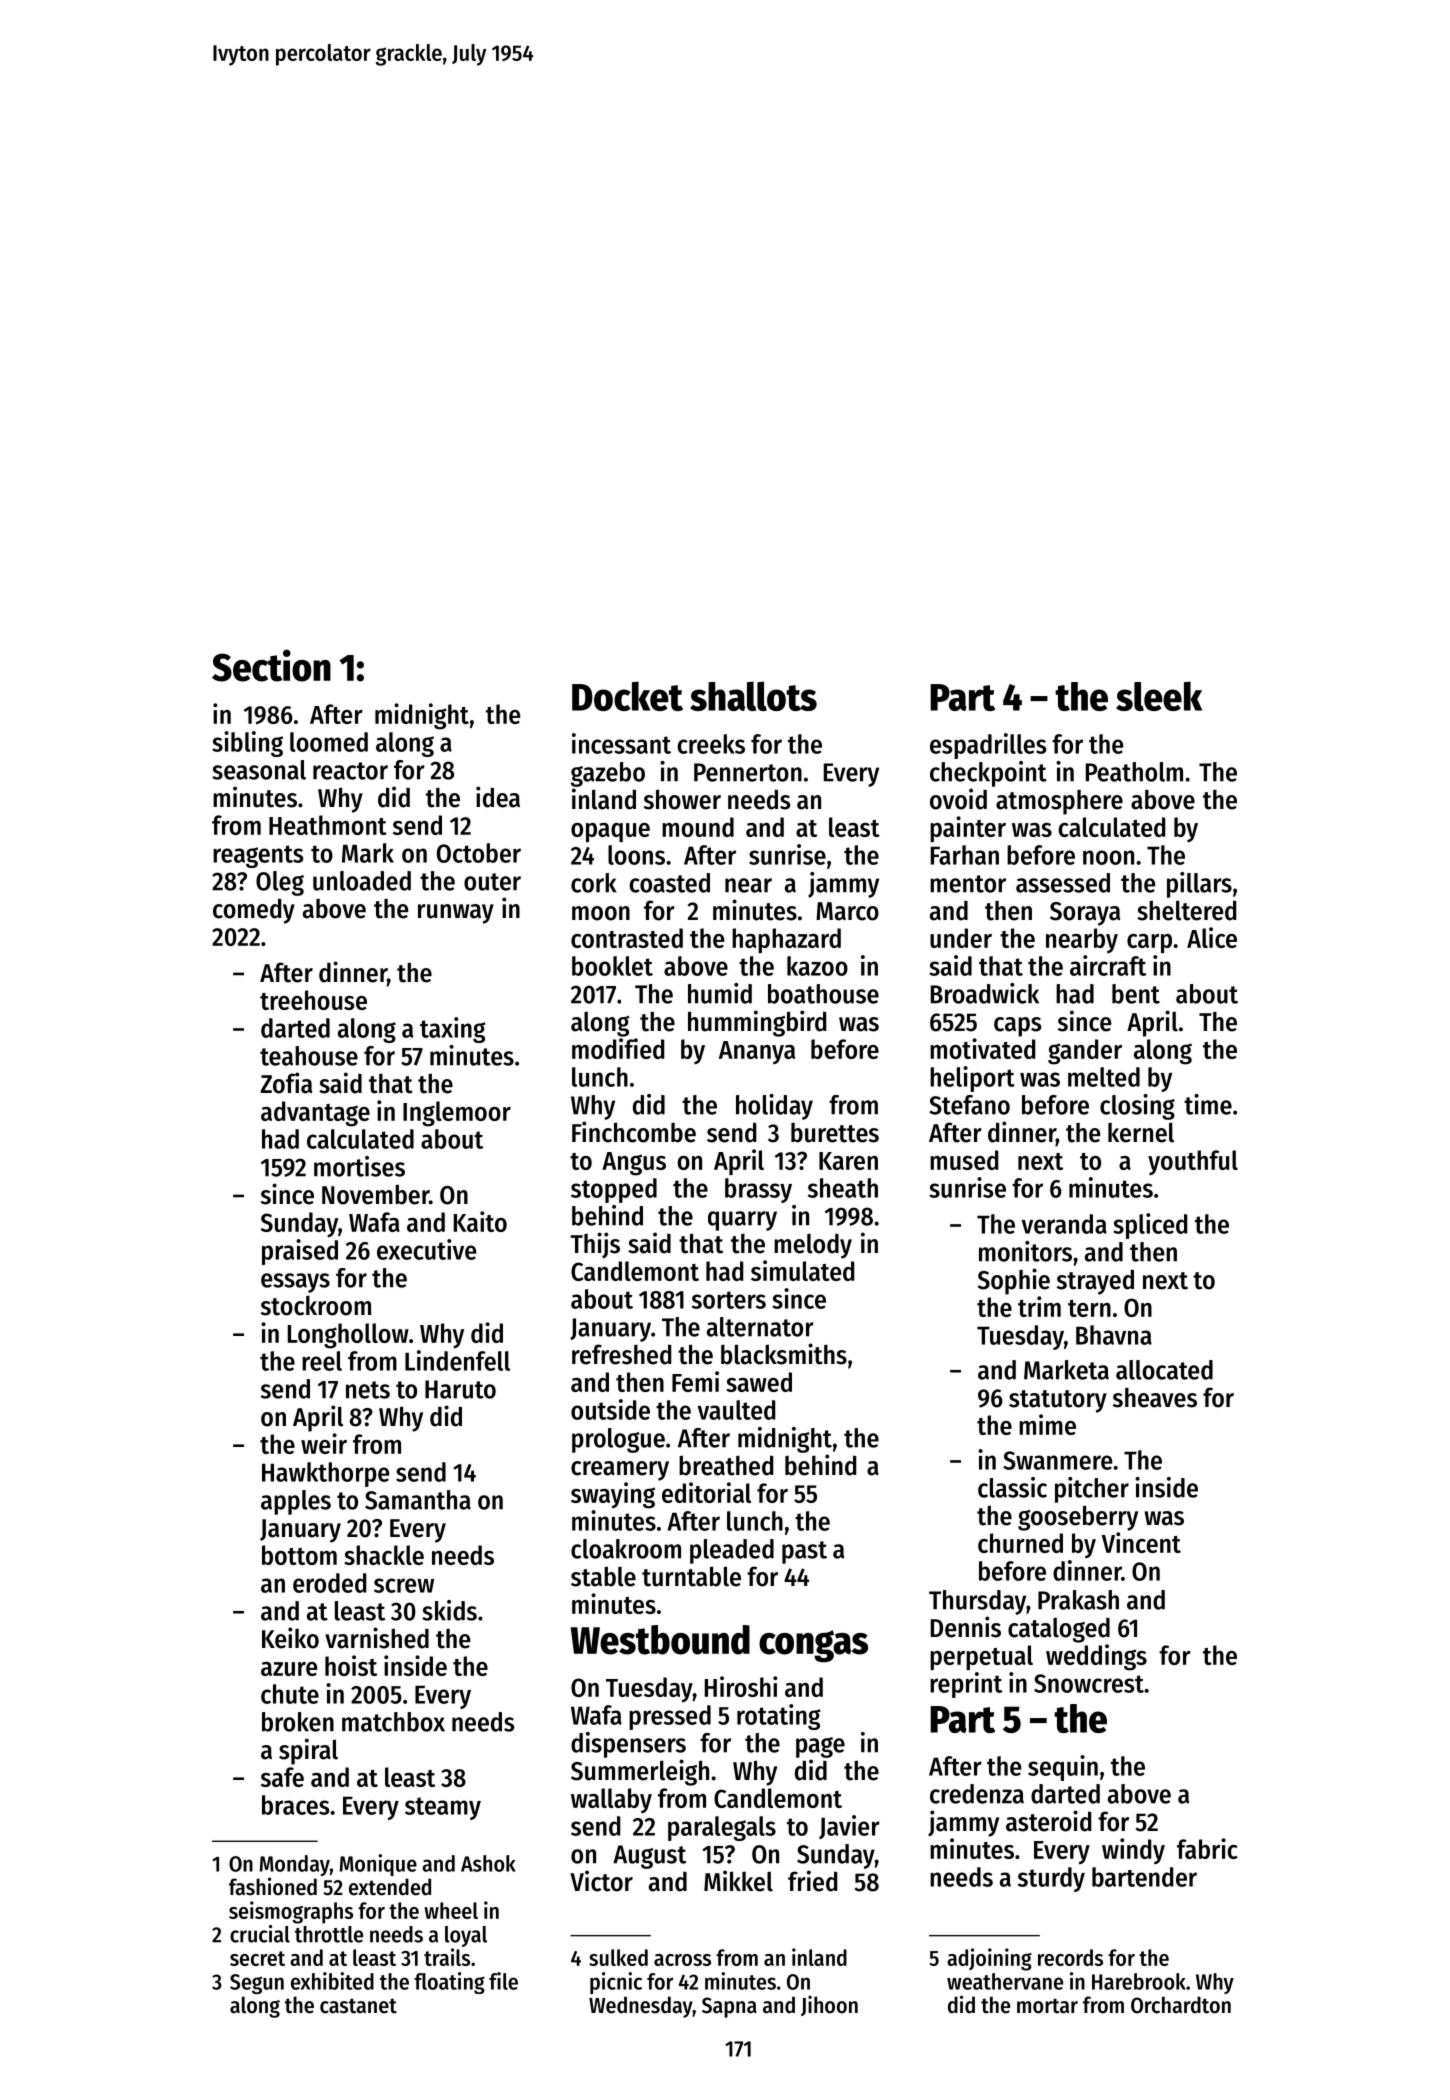 The image size is (1450, 2100). Describe the element at coordinates (621, 743) in the image. I see `incessant` at that location.
